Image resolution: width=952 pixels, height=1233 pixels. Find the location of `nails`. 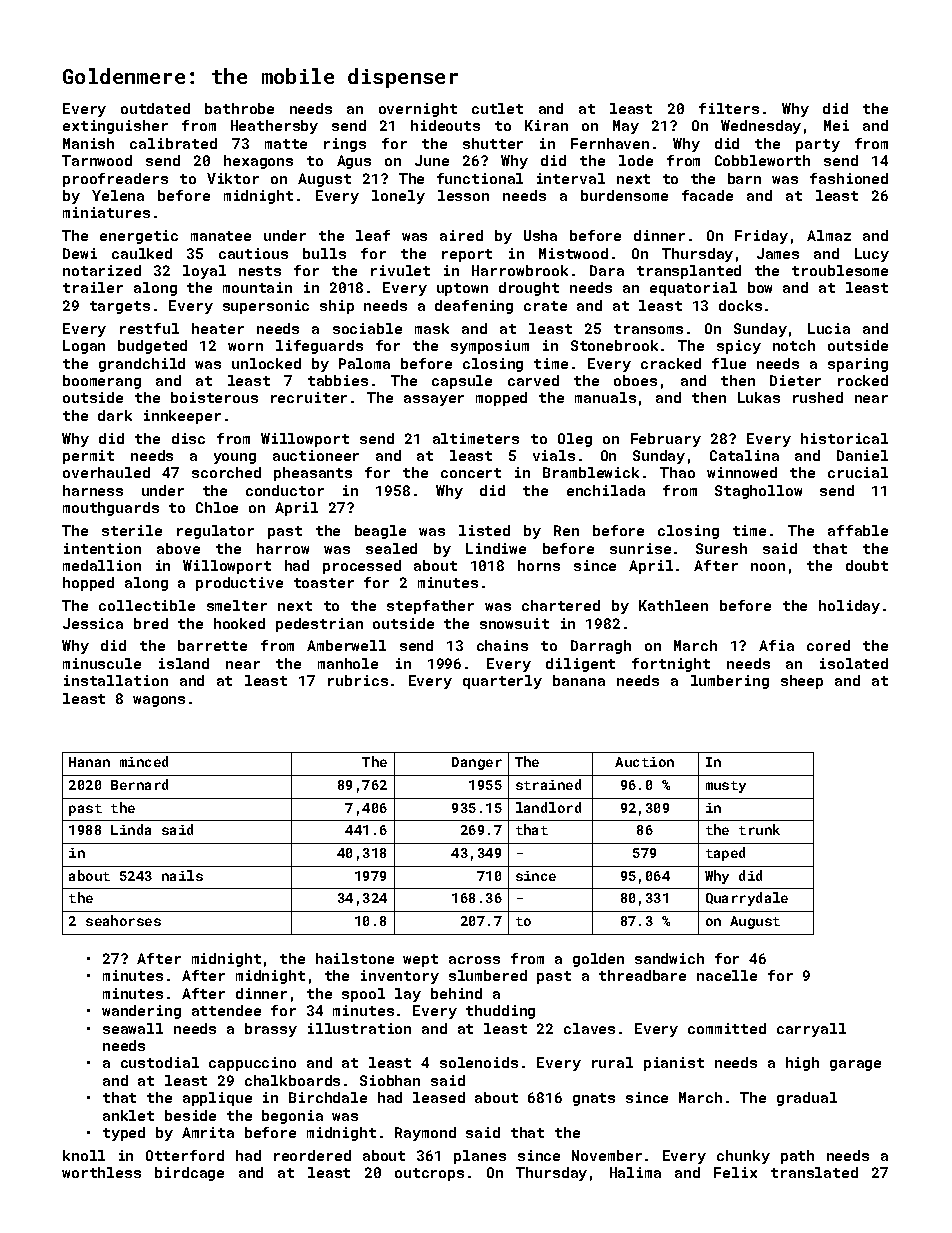

nails is located at coordinates (182, 875).
